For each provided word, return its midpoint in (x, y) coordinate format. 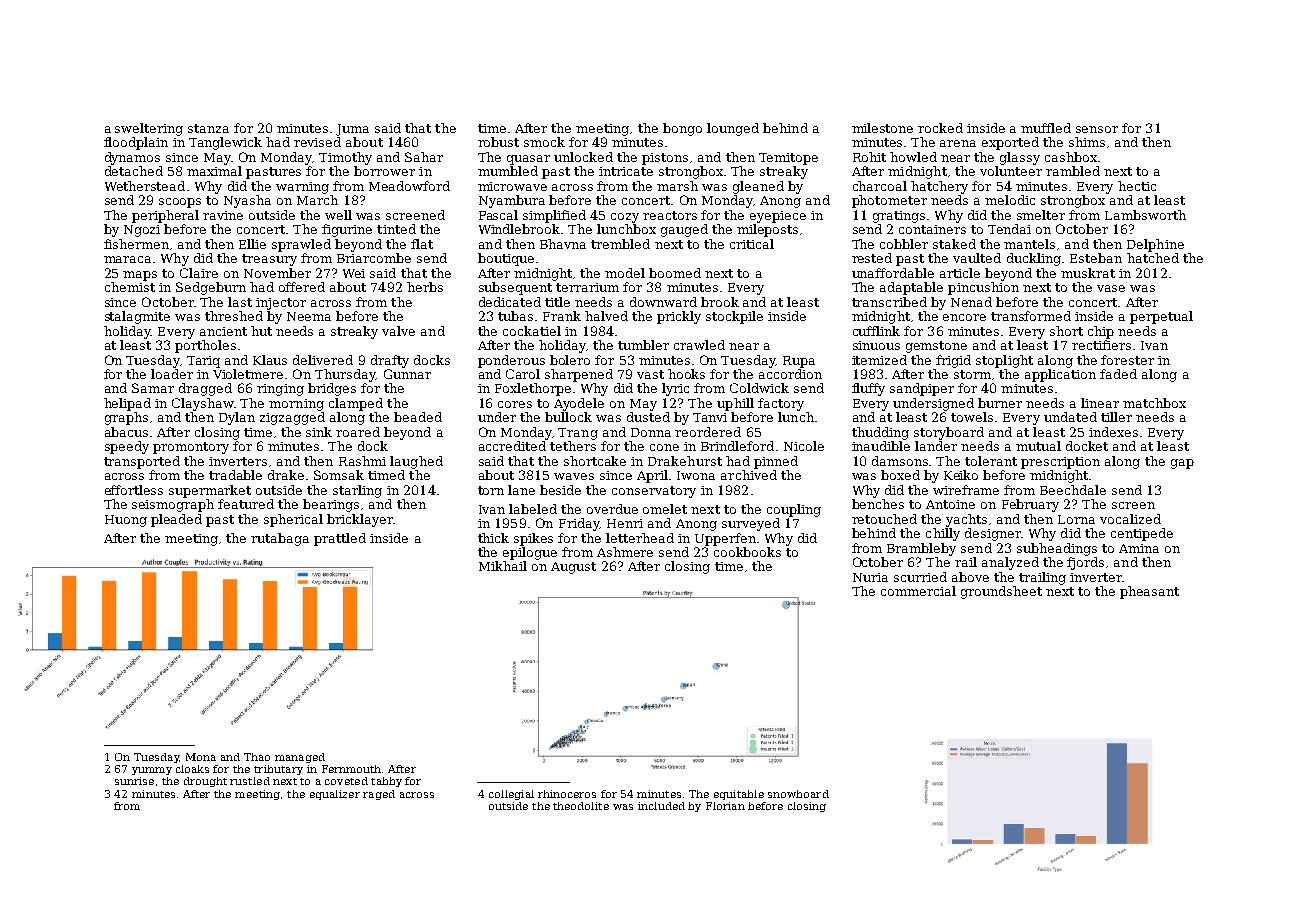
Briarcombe (374, 258)
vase (1111, 288)
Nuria (870, 577)
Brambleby (921, 549)
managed (300, 758)
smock (544, 142)
